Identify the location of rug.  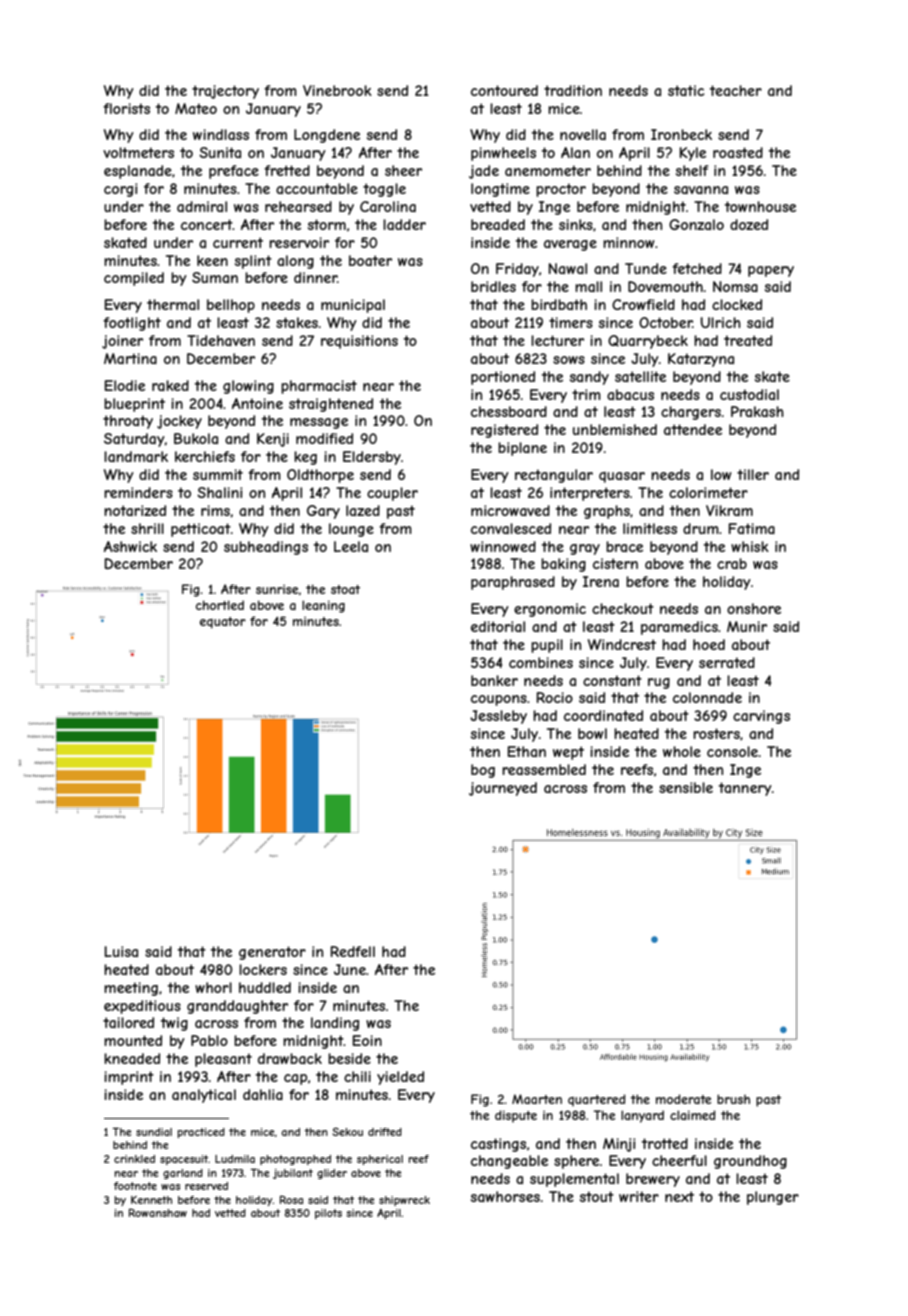
(659, 683).
